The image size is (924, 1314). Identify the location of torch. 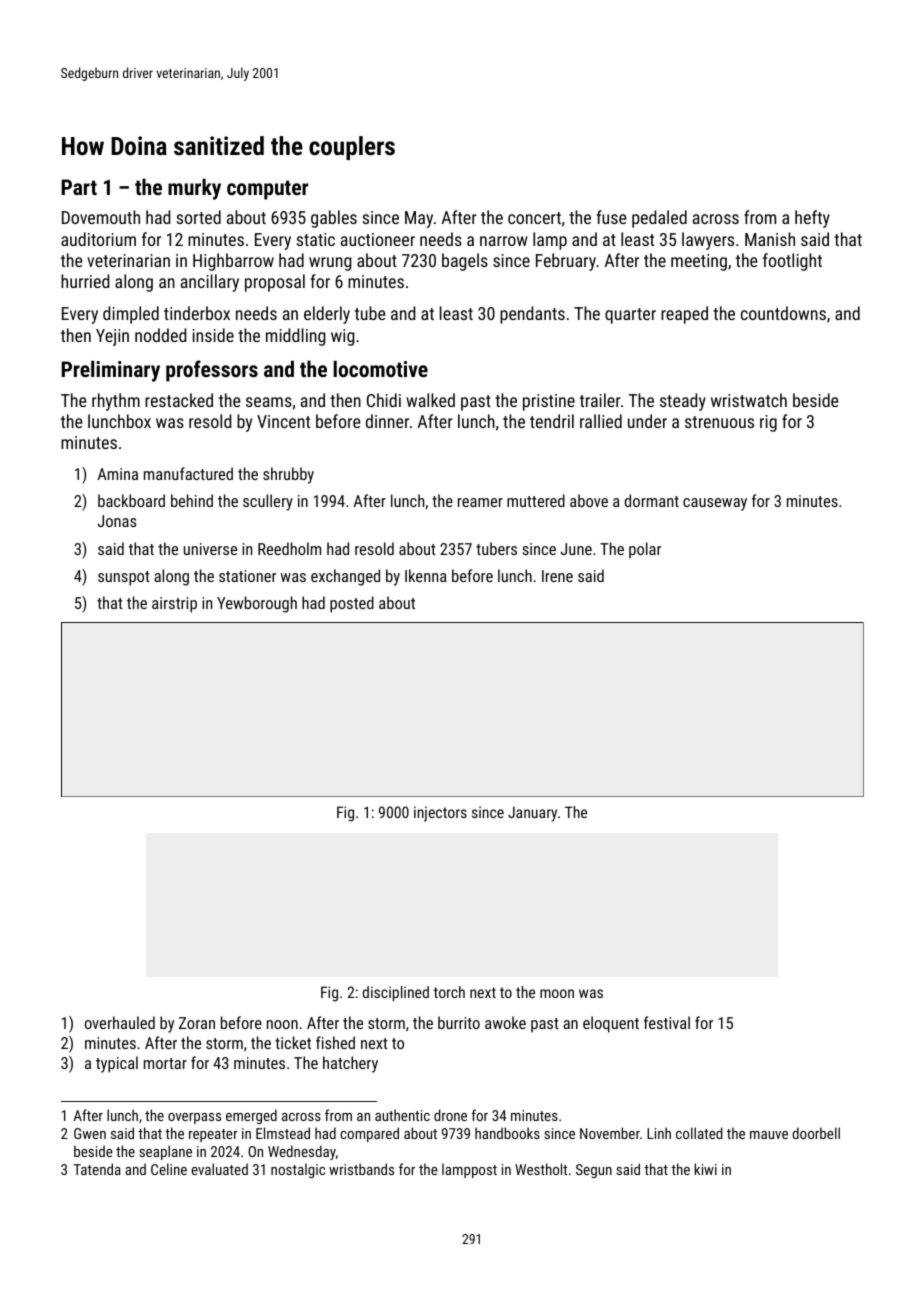
(449, 992).
